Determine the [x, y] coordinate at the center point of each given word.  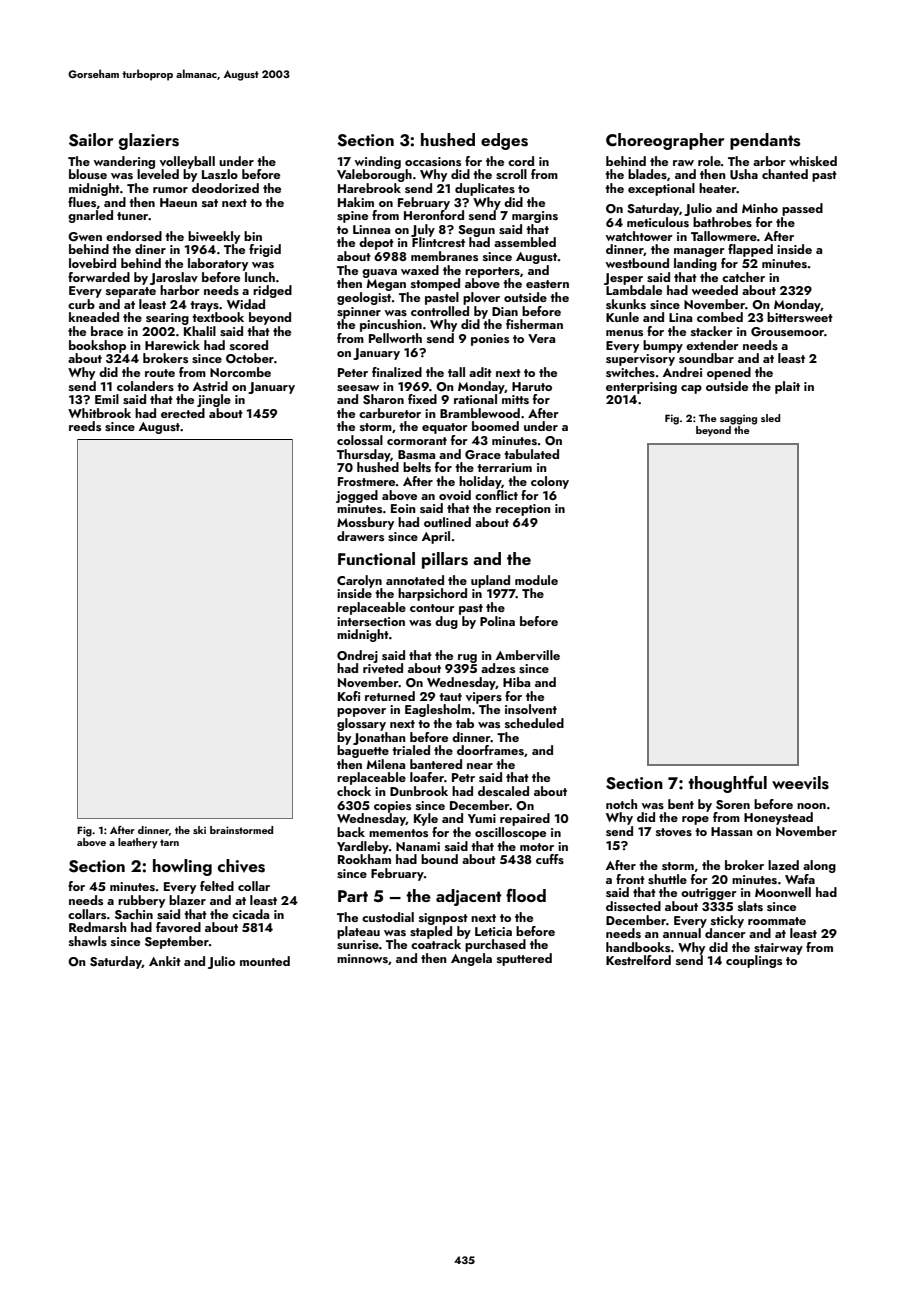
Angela [471, 959]
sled [770, 418]
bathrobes [722, 222]
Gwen [85, 237]
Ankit [165, 961]
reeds [85, 426]
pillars [445, 560]
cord [521, 161]
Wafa [800, 879]
